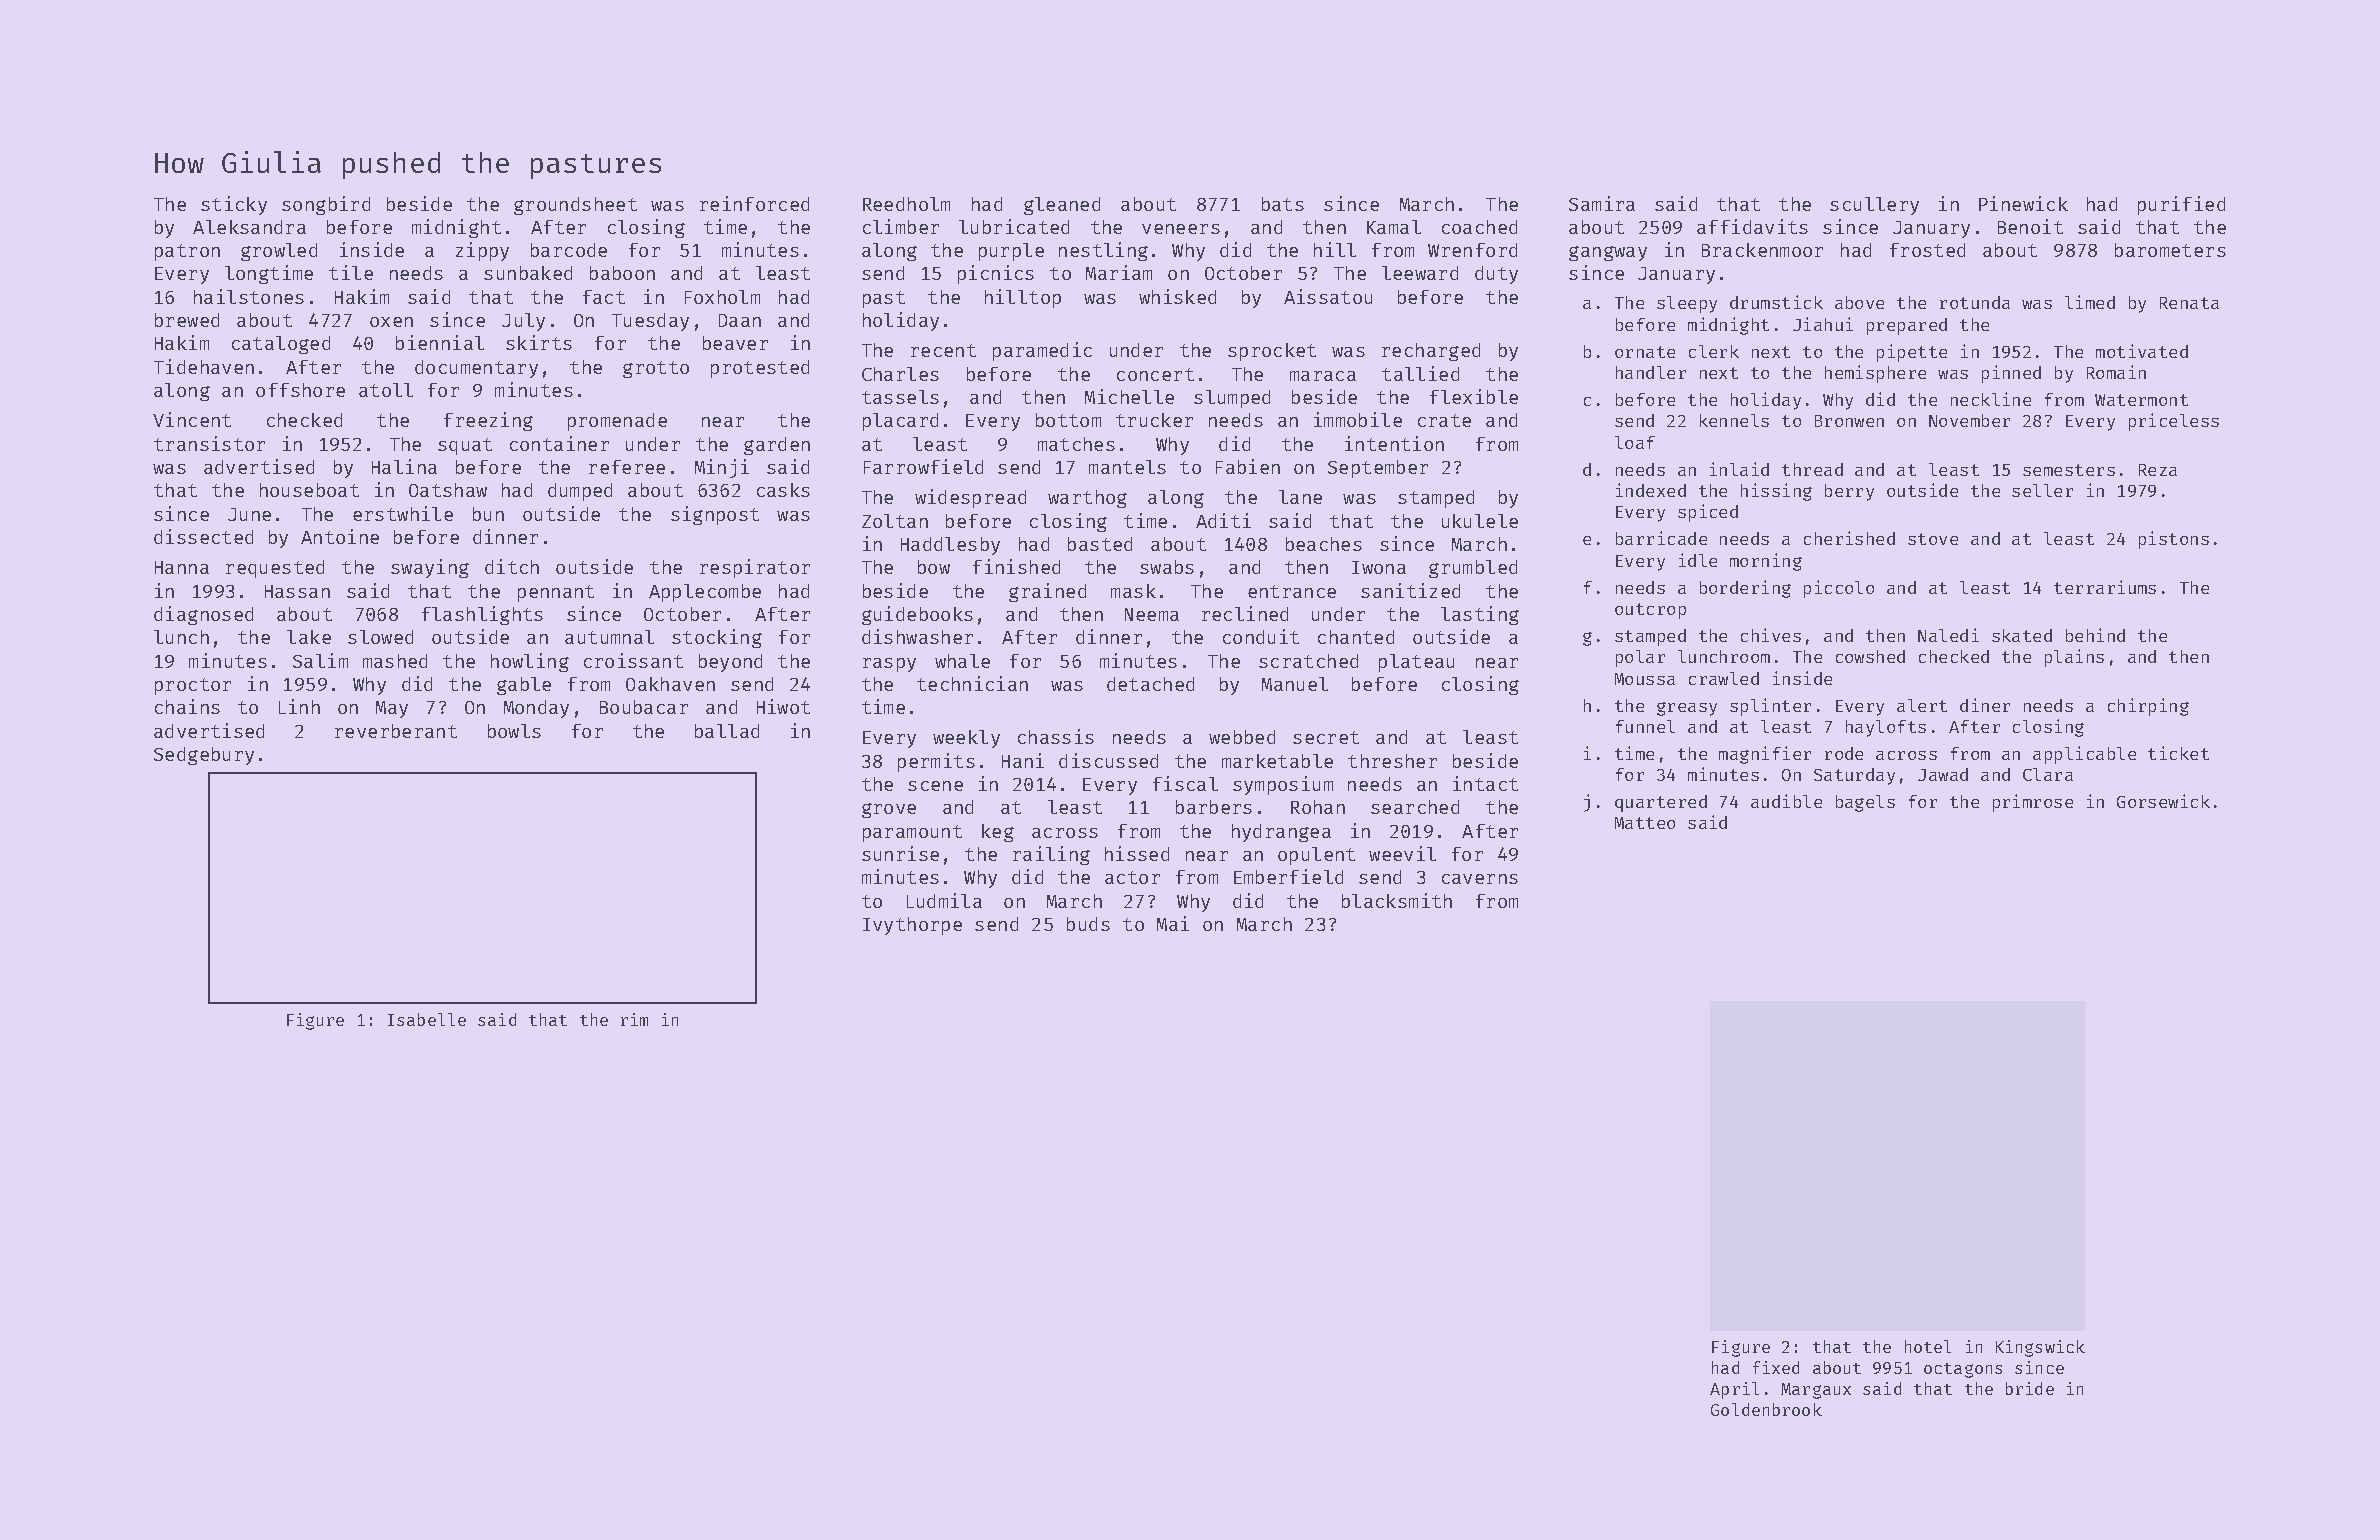 The width and height of the image is (2380, 1540). Describe the element at coordinates (427, 1019) in the image. I see `Isabelle` at that location.
